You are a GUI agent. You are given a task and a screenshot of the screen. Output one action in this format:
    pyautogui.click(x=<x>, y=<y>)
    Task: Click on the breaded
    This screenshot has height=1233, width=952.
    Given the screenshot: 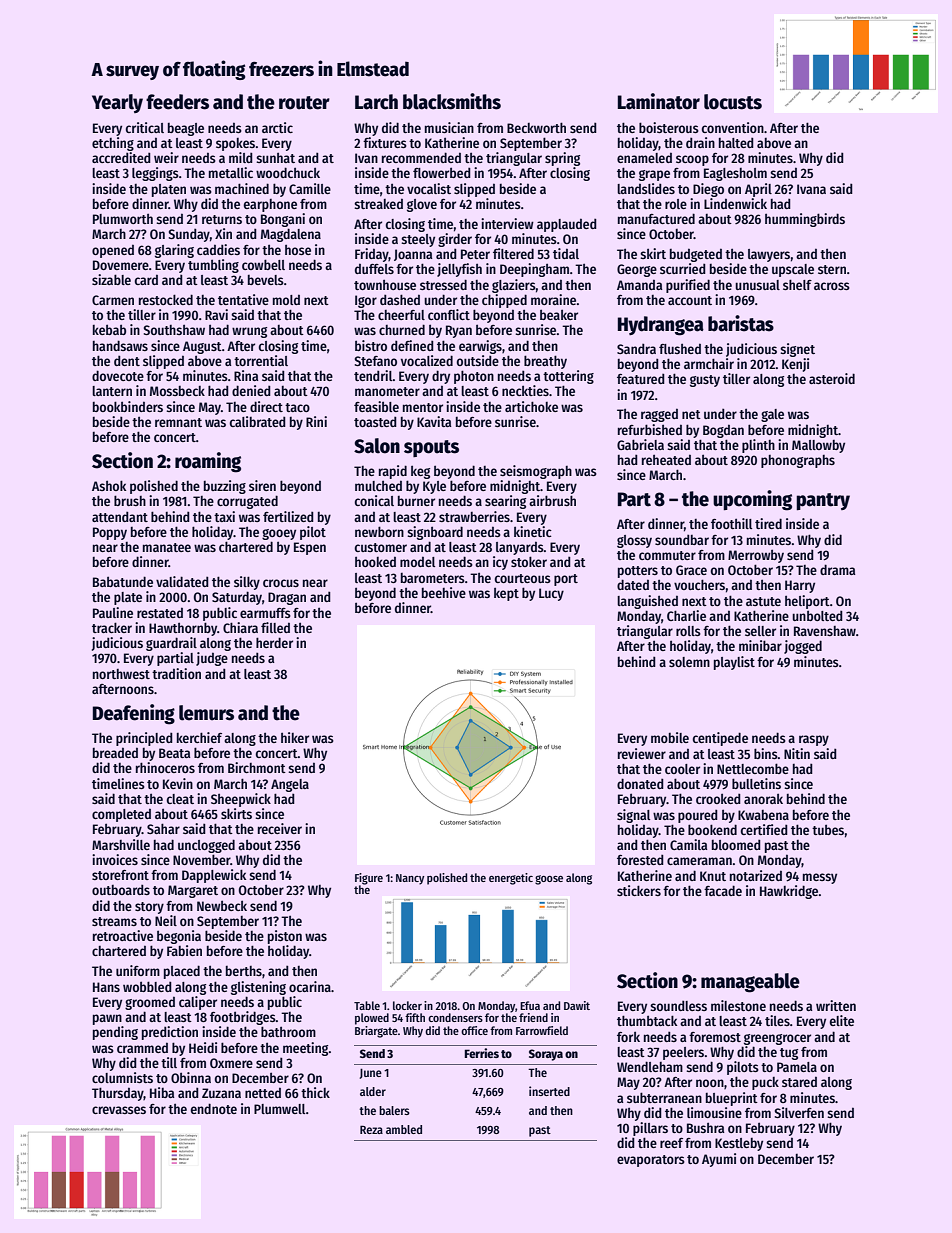 What is the action you would take?
    pyautogui.click(x=115, y=752)
